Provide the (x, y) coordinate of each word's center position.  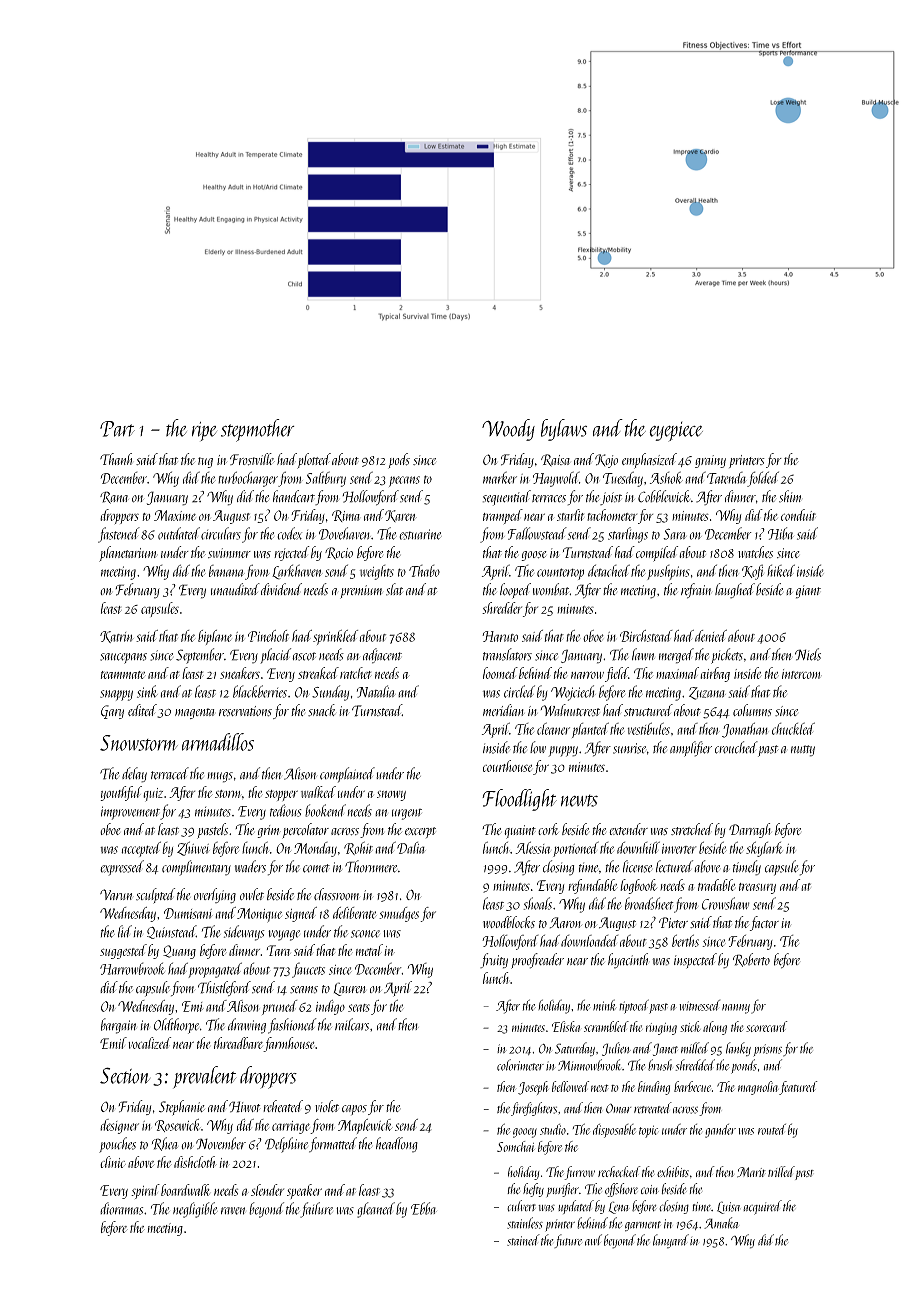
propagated (215, 970)
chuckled (793, 728)
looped (515, 591)
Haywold (556, 479)
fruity (494, 961)
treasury (757, 888)
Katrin (117, 637)
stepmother (258, 430)
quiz (153, 795)
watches (755, 552)
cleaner (553, 728)
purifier (563, 1190)
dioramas (121, 1208)
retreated (653, 1108)
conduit (798, 515)
